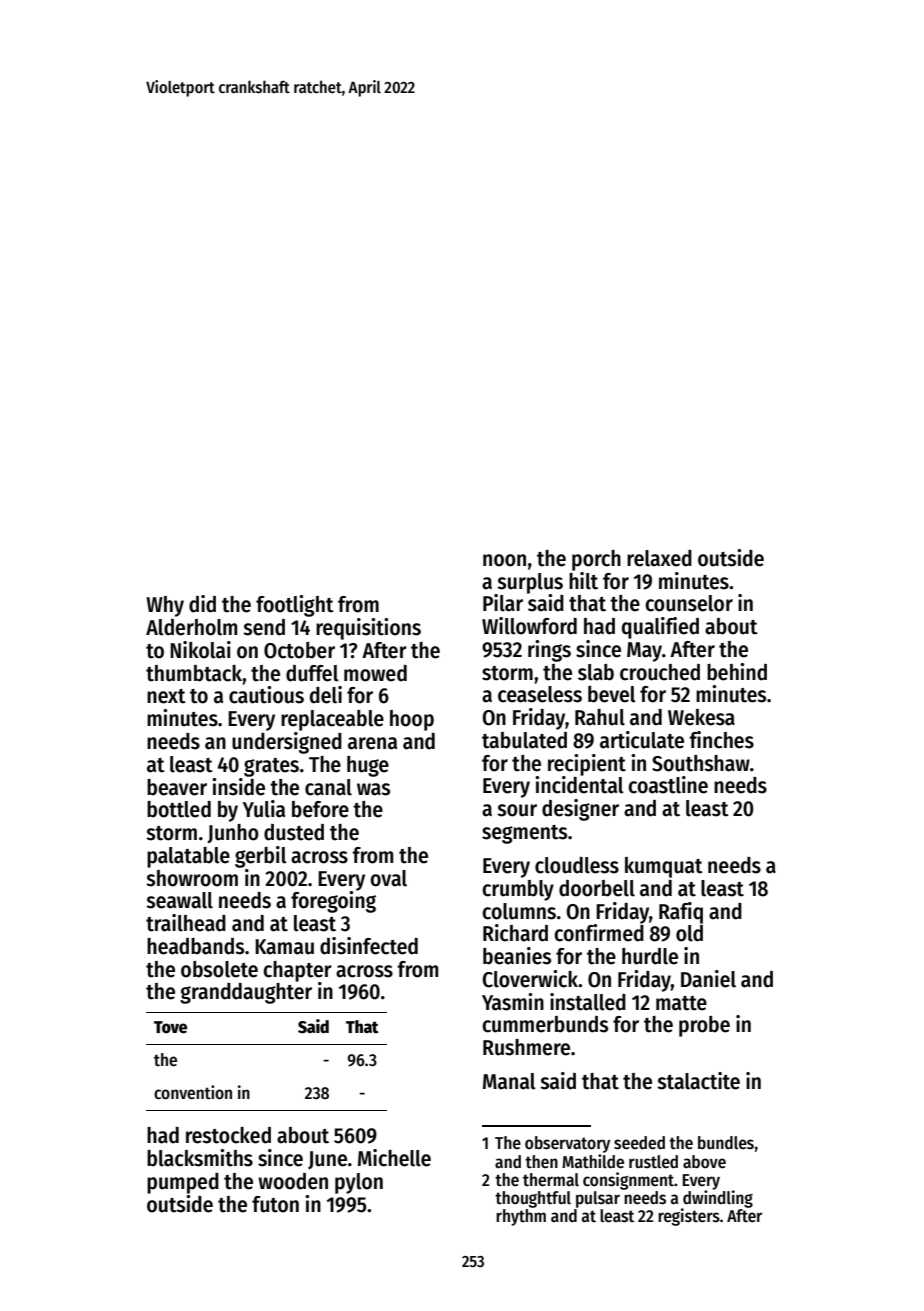 The width and height of the screenshot is (924, 1311). I want to click on kumquat, so click(664, 867).
